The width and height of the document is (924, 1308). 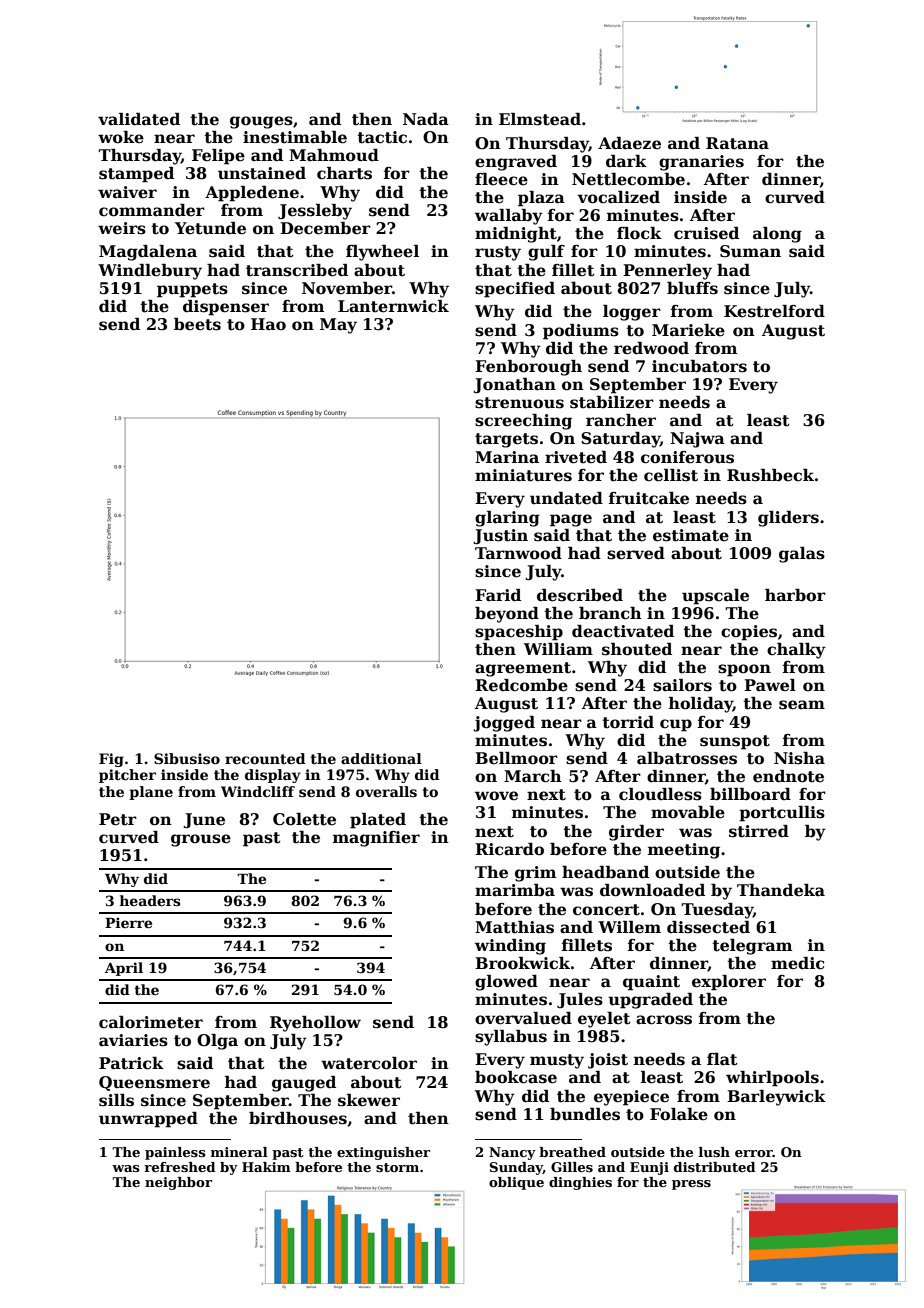 What do you see at coordinates (376, 839) in the document?
I see `magnifier` at bounding box center [376, 839].
